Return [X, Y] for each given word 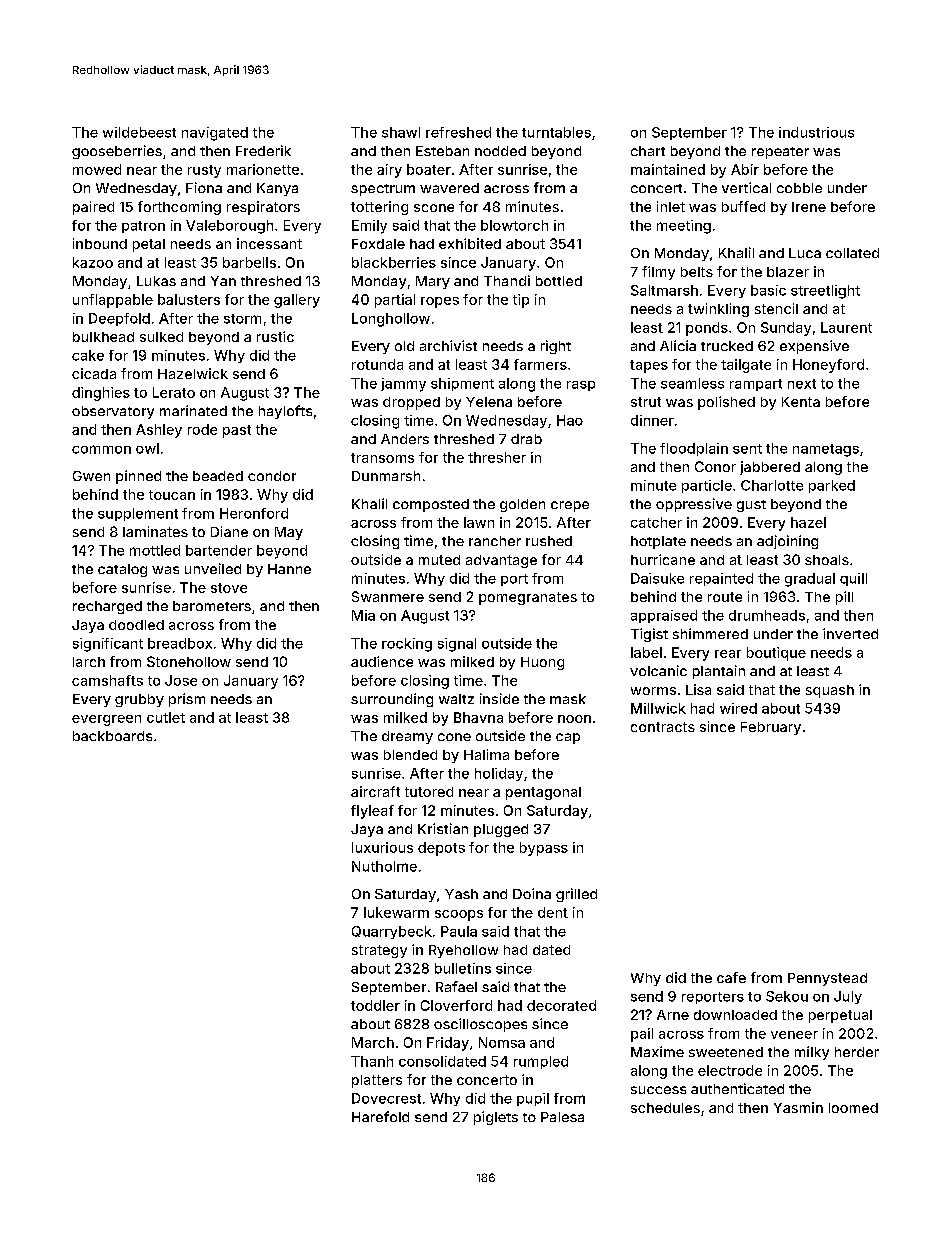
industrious [816, 132]
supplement [138, 514]
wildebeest [139, 132]
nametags [826, 450]
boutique [776, 654]
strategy [379, 951]
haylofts [285, 412]
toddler [375, 1005]
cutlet [166, 717]
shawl [401, 132]
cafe [731, 977]
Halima [486, 754]
